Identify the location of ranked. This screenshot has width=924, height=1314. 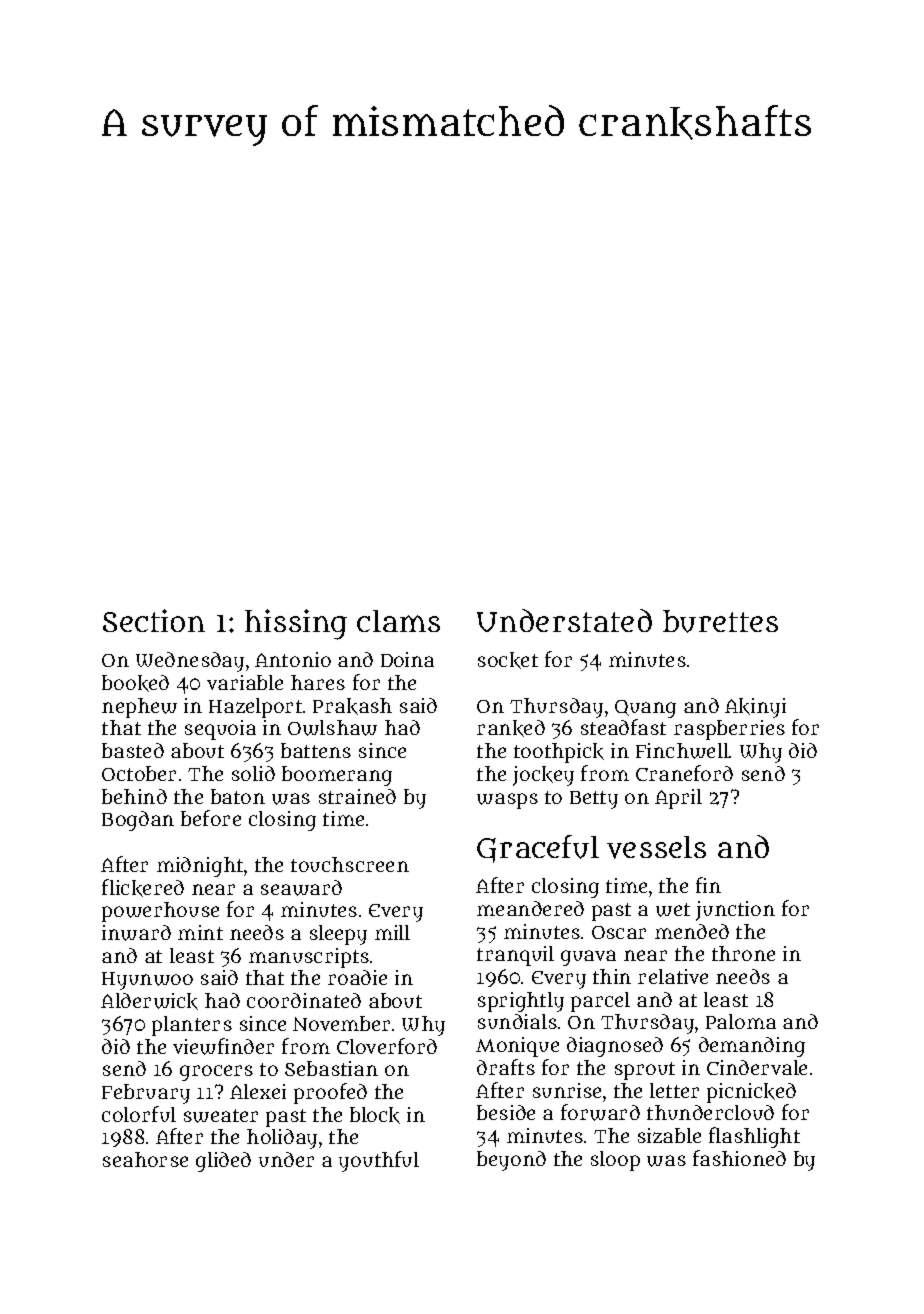
(511, 728).
